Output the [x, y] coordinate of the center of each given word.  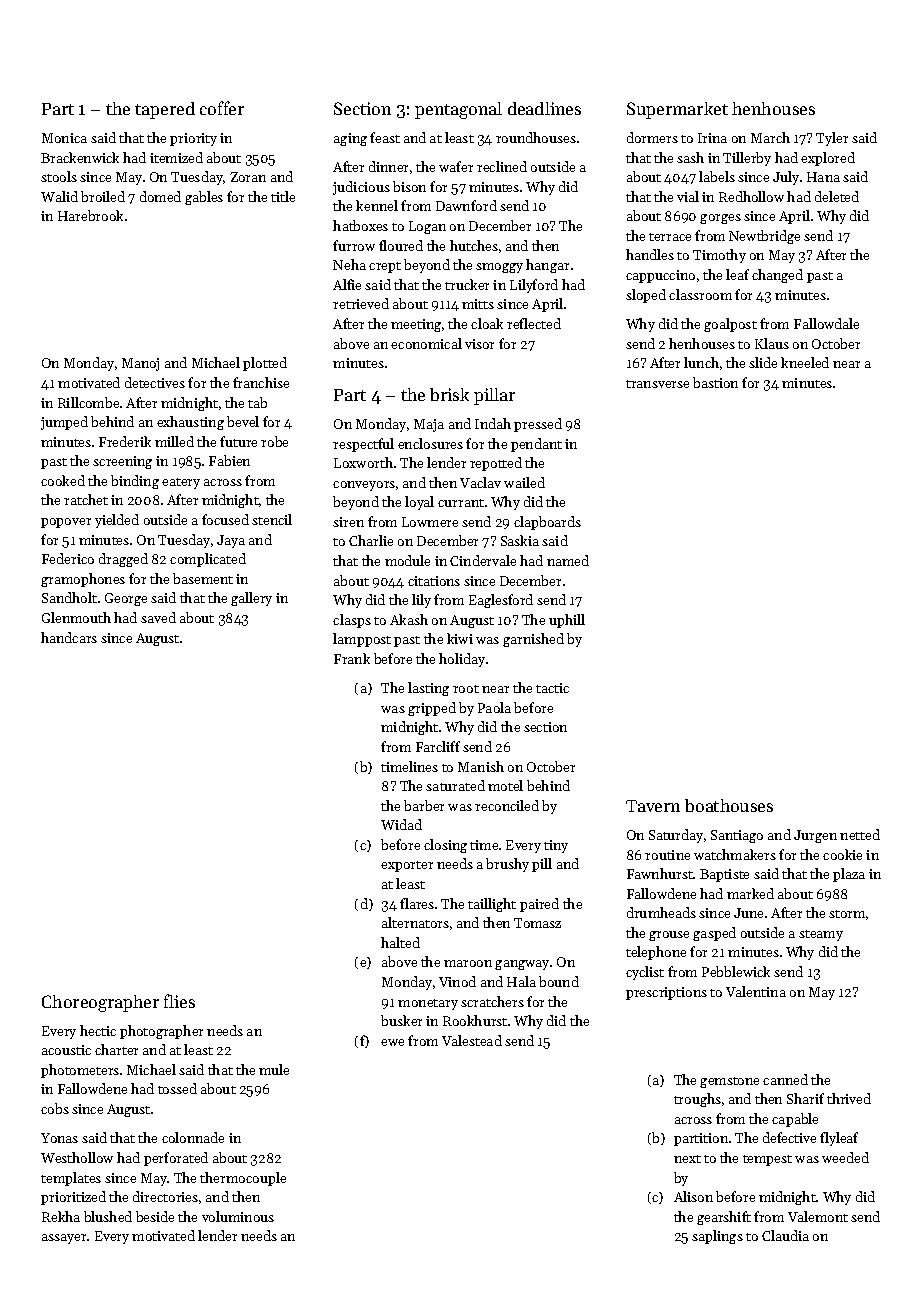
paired [539, 905]
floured [401, 245]
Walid [59, 196]
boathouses [729, 805]
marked [750, 893]
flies [179, 1001]
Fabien [229, 460]
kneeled [805, 362]
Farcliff [438, 746]
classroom [700, 294]
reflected [534, 323]
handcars [69, 637]
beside [155, 1216]
